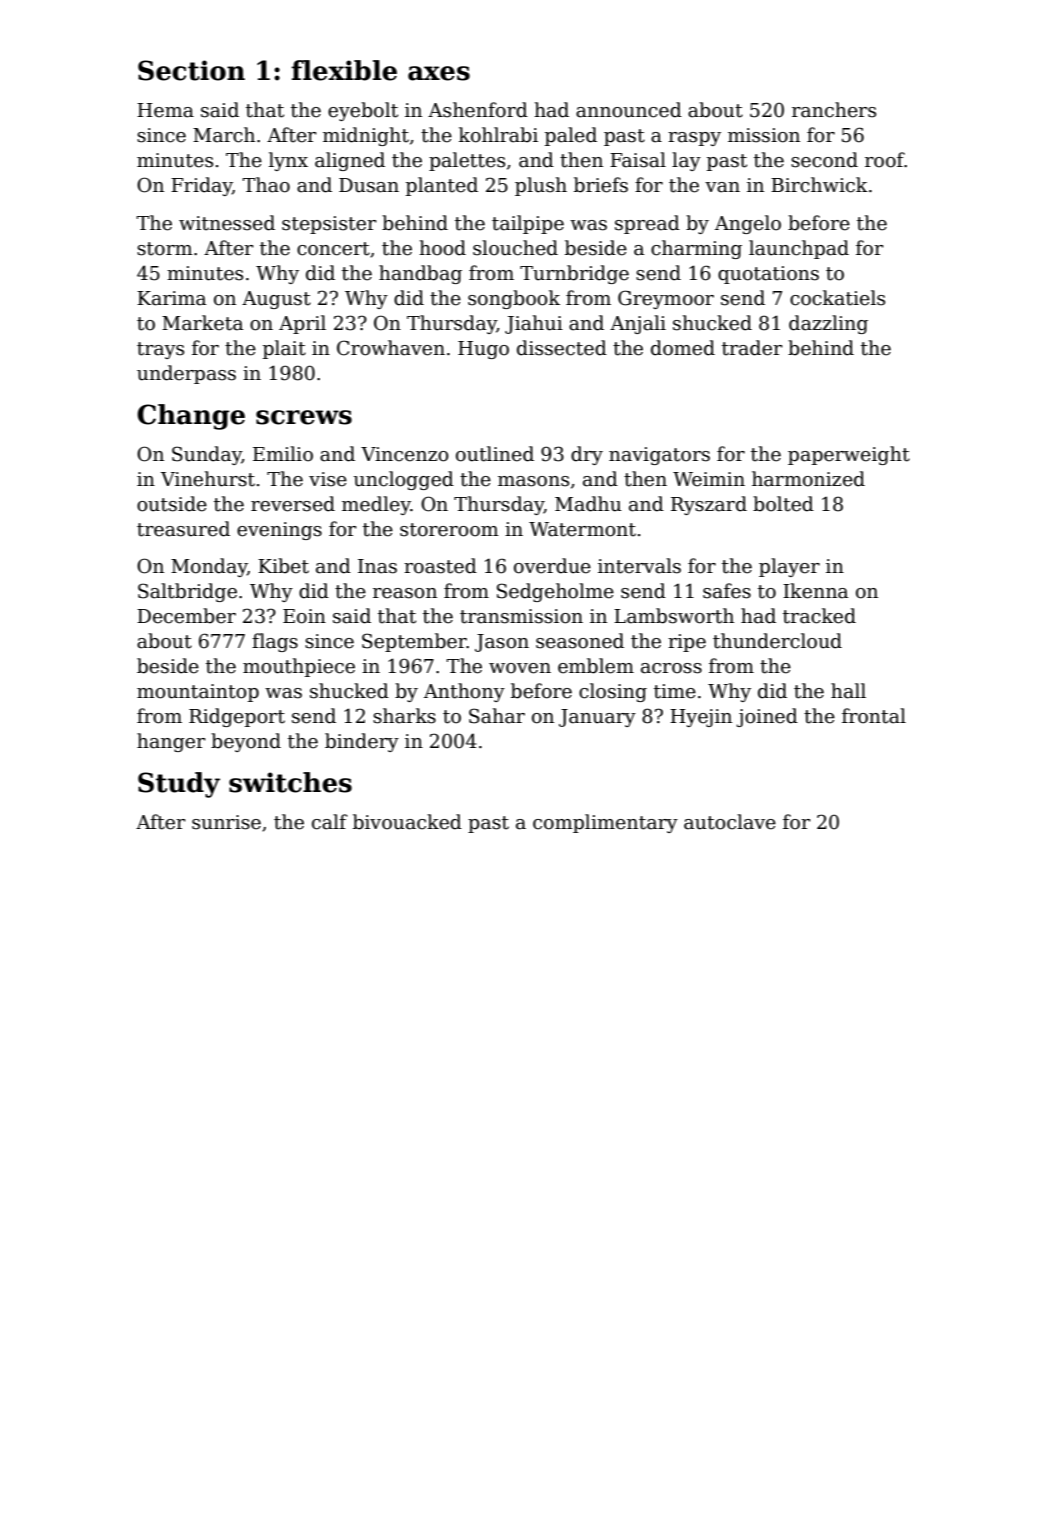 The image size is (1047, 1517). What do you see at coordinates (266, 185) in the document?
I see `Thao` at bounding box center [266, 185].
